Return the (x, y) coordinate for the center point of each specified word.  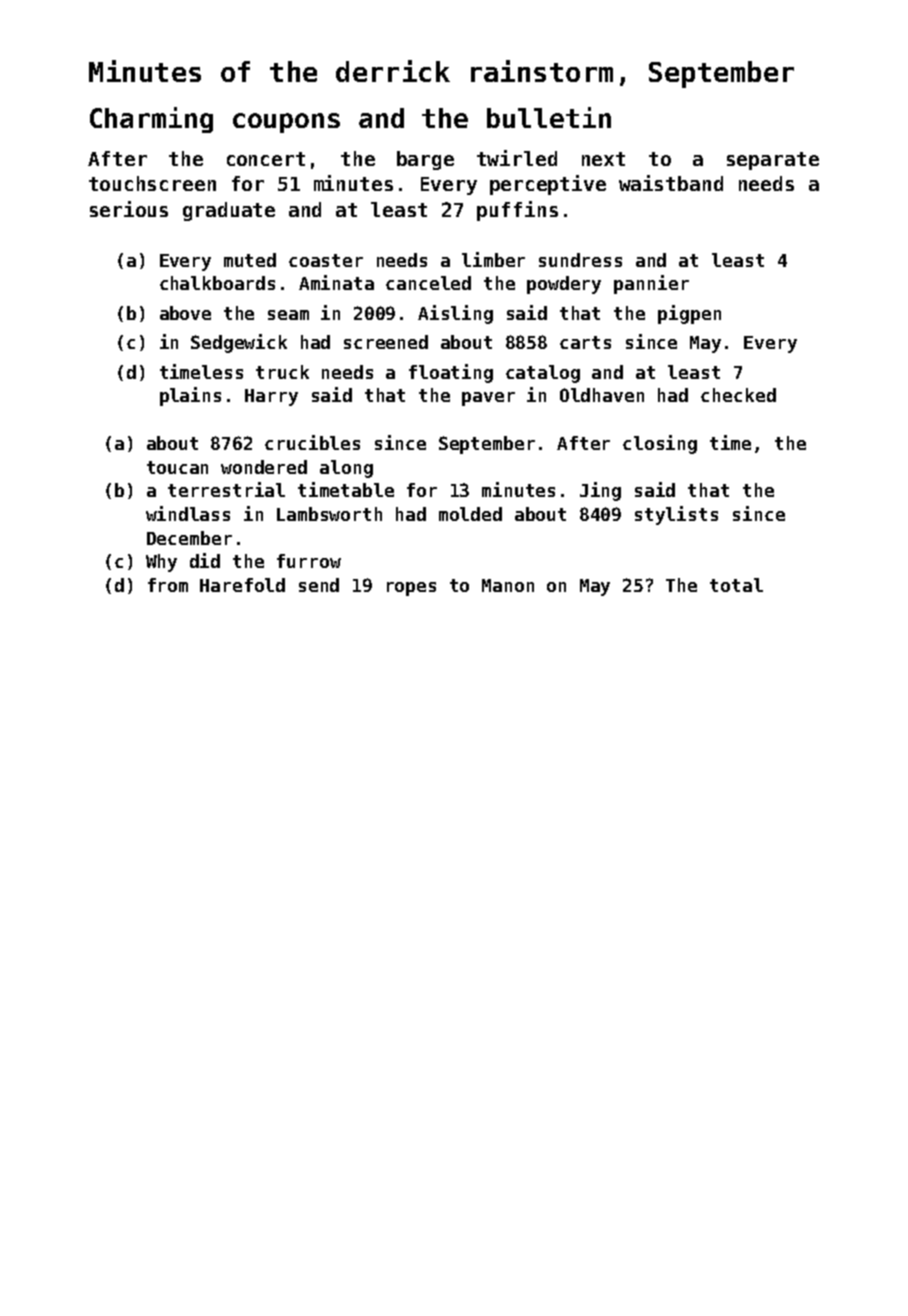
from (168, 585)
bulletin (549, 117)
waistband (671, 183)
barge (425, 160)
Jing (600, 491)
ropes (411, 589)
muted (250, 260)
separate (773, 161)
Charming (151, 120)
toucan (177, 467)
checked (738, 395)
